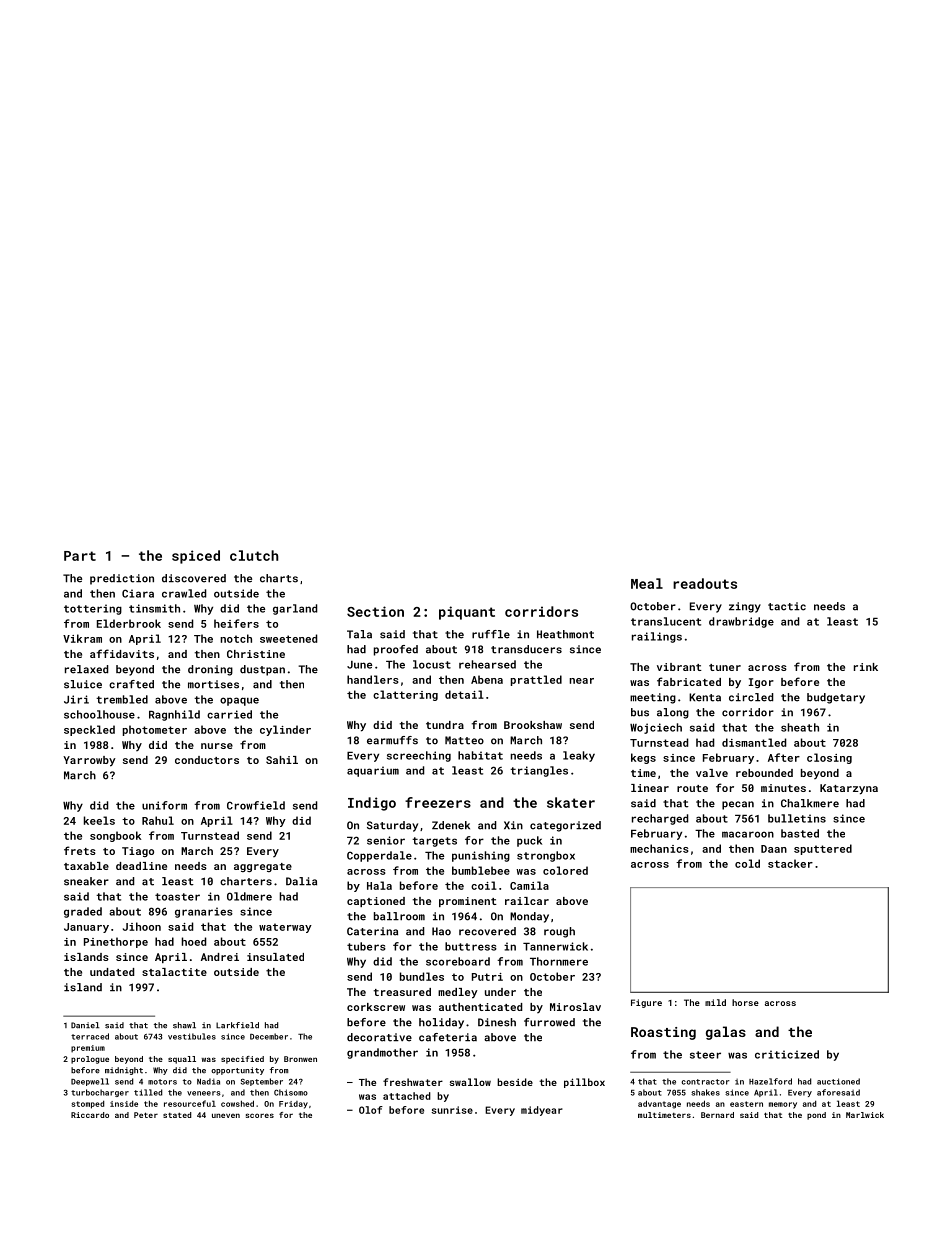 The width and height of the document is (952, 1233). Describe the element at coordinates (705, 583) in the document. I see `readouts` at that location.
